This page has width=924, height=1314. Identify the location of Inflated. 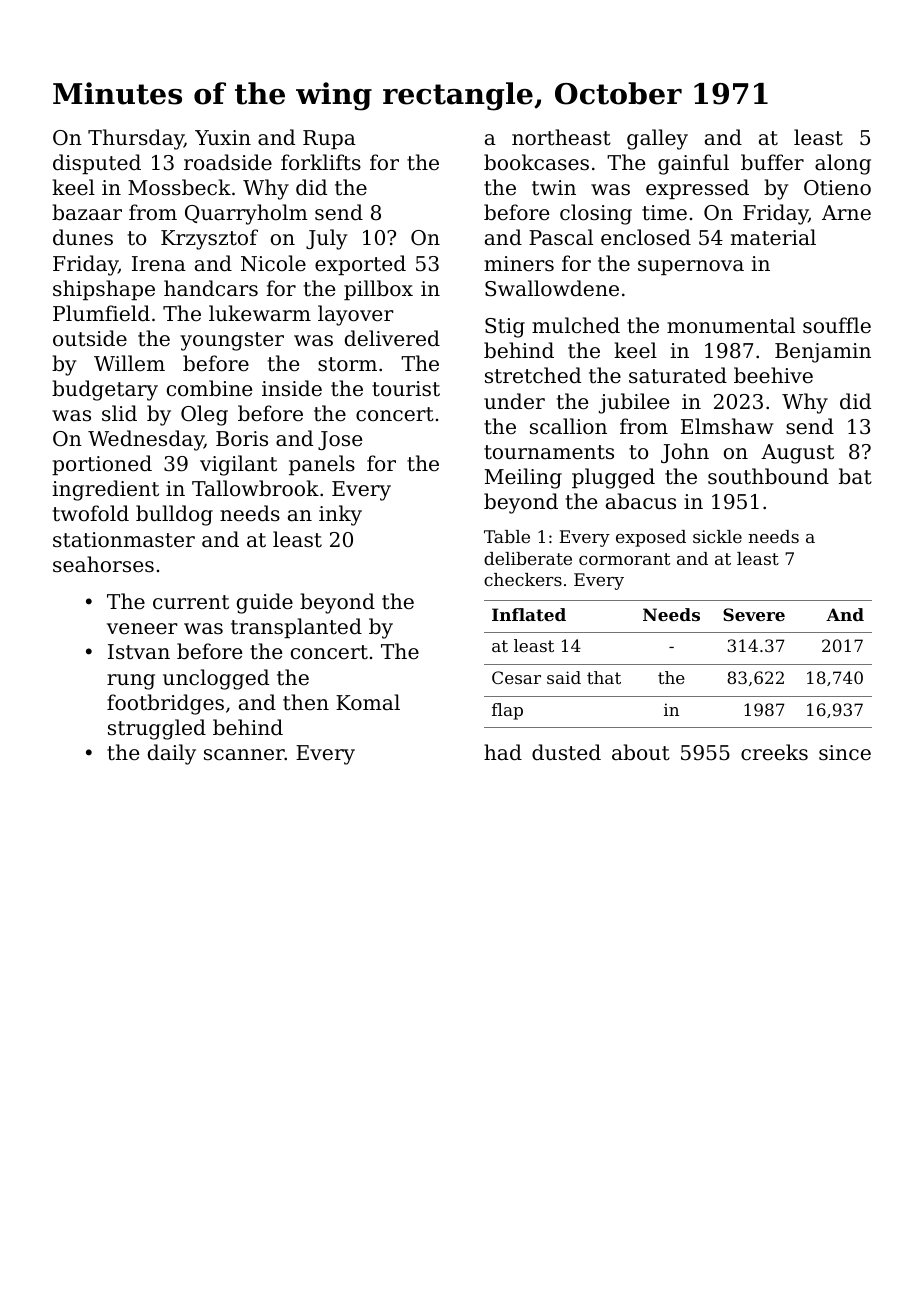
(529, 614).
